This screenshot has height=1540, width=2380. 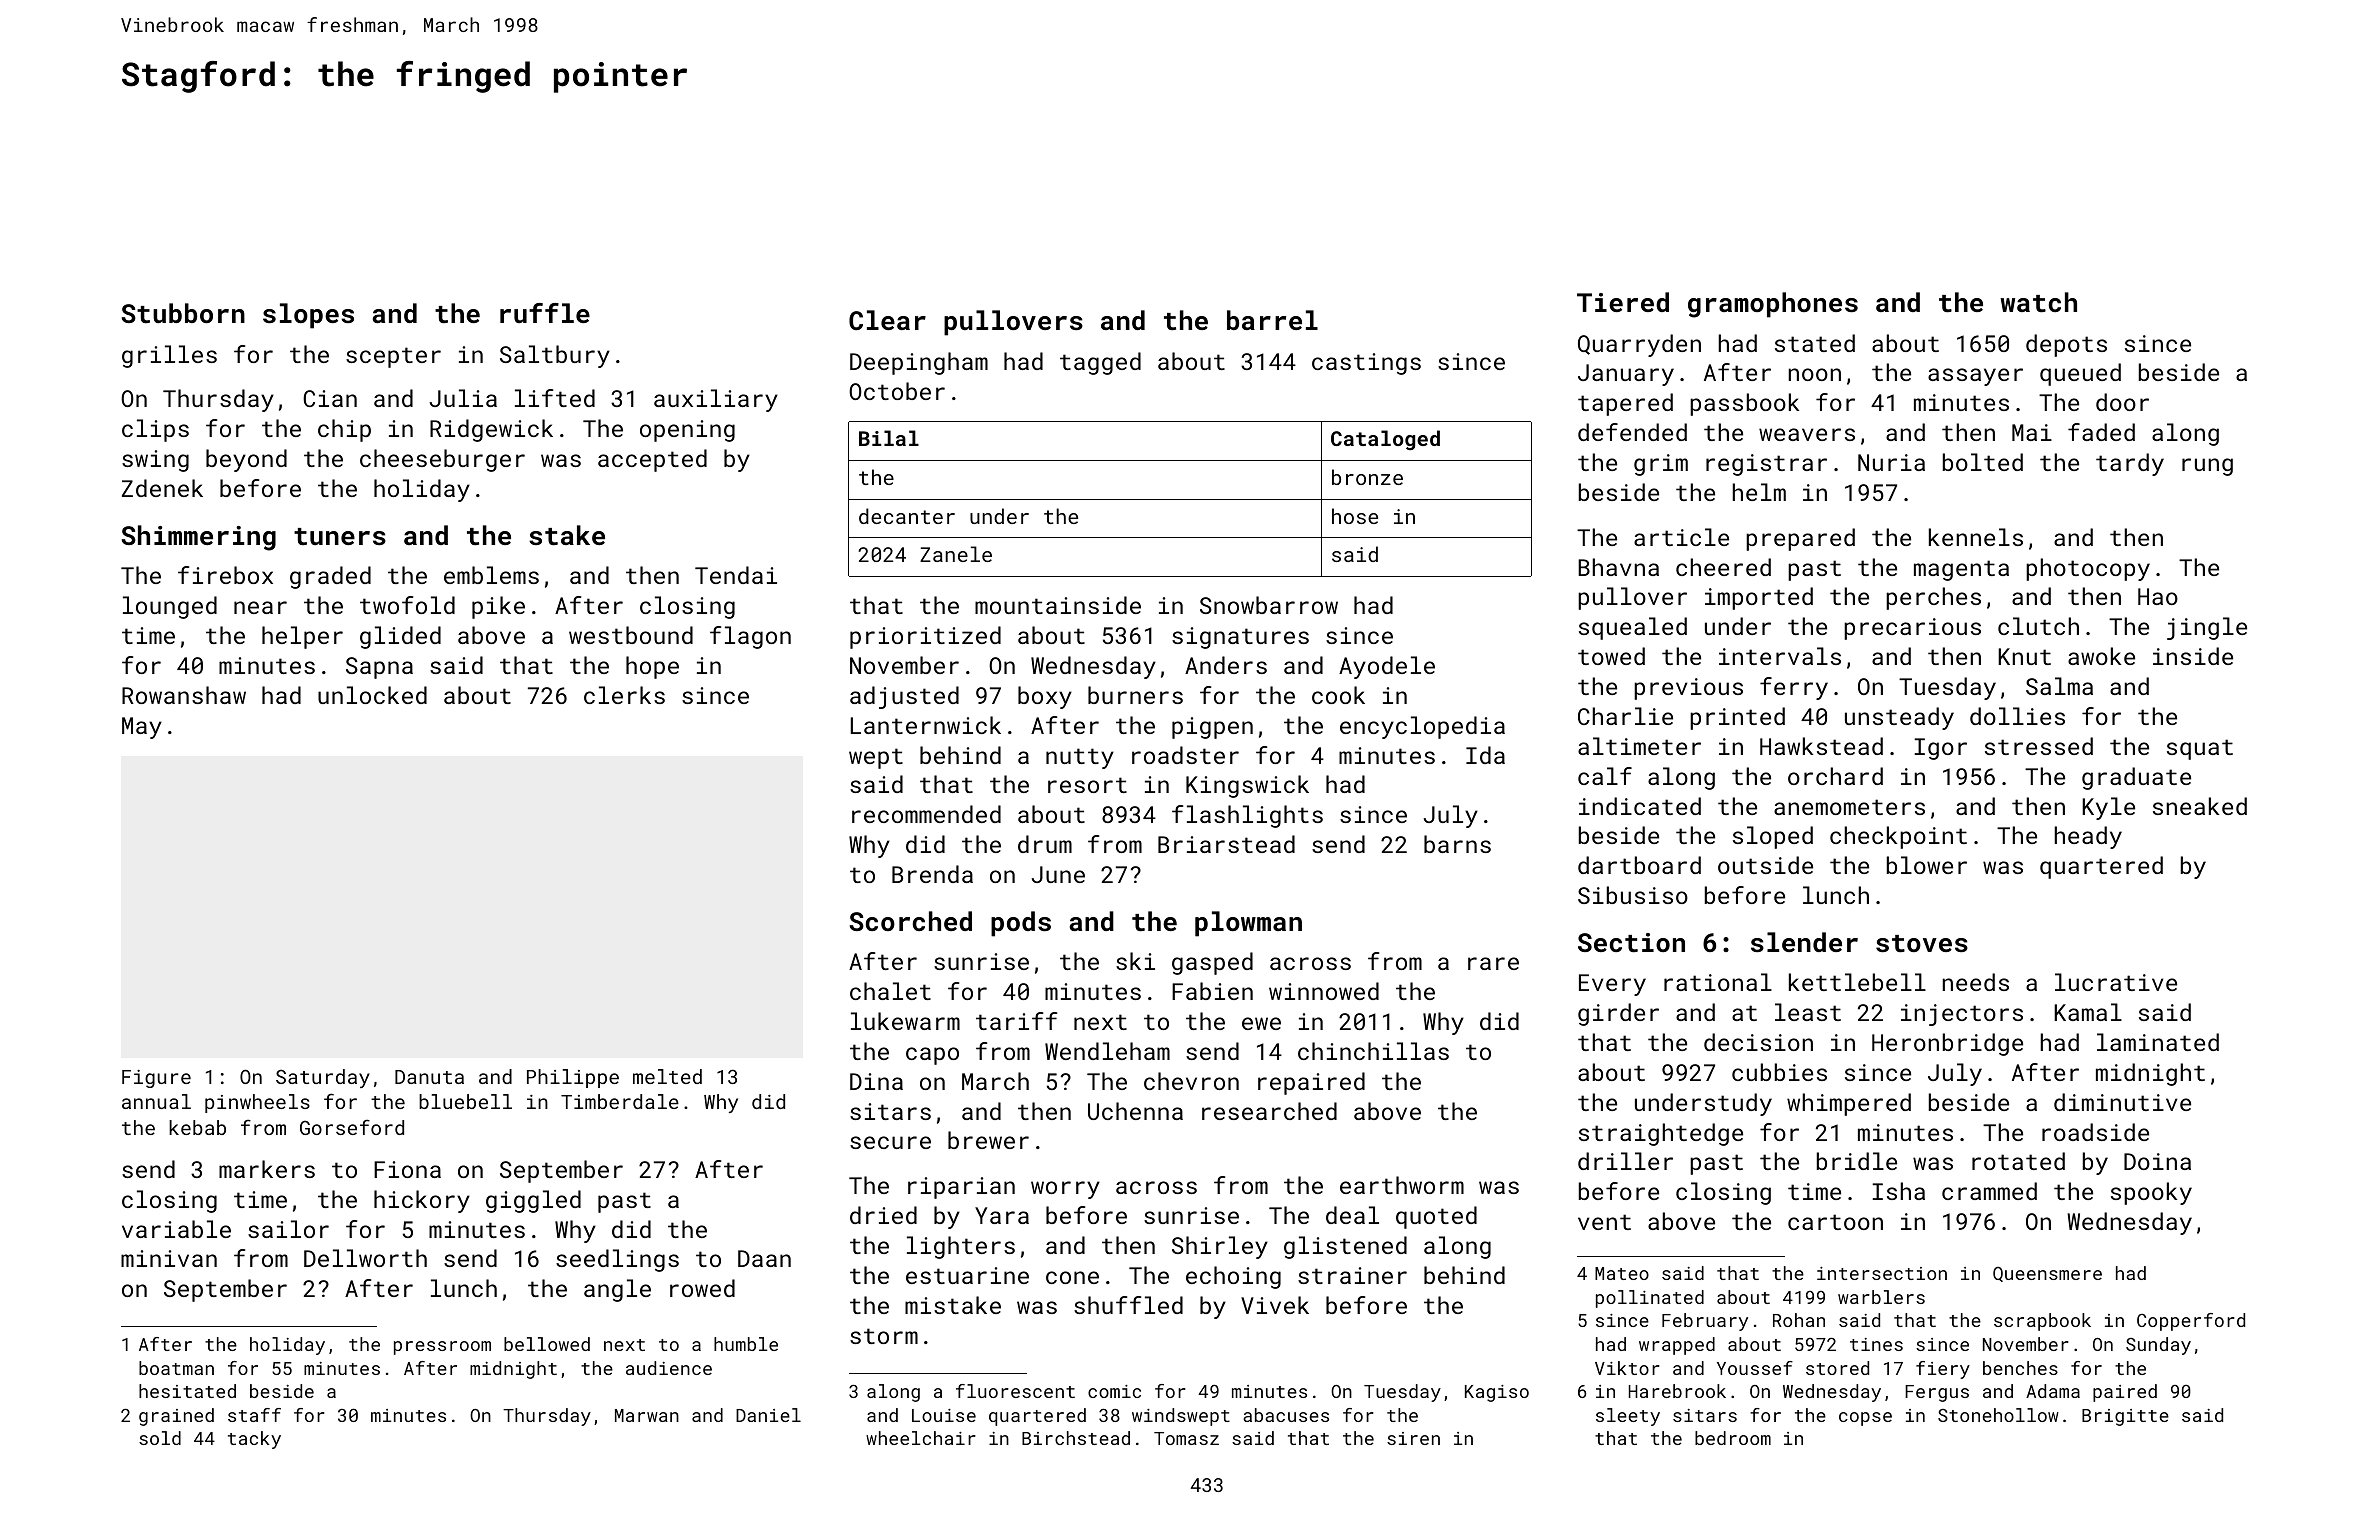 What do you see at coordinates (1623, 302) in the screenshot?
I see `Tiered` at bounding box center [1623, 302].
